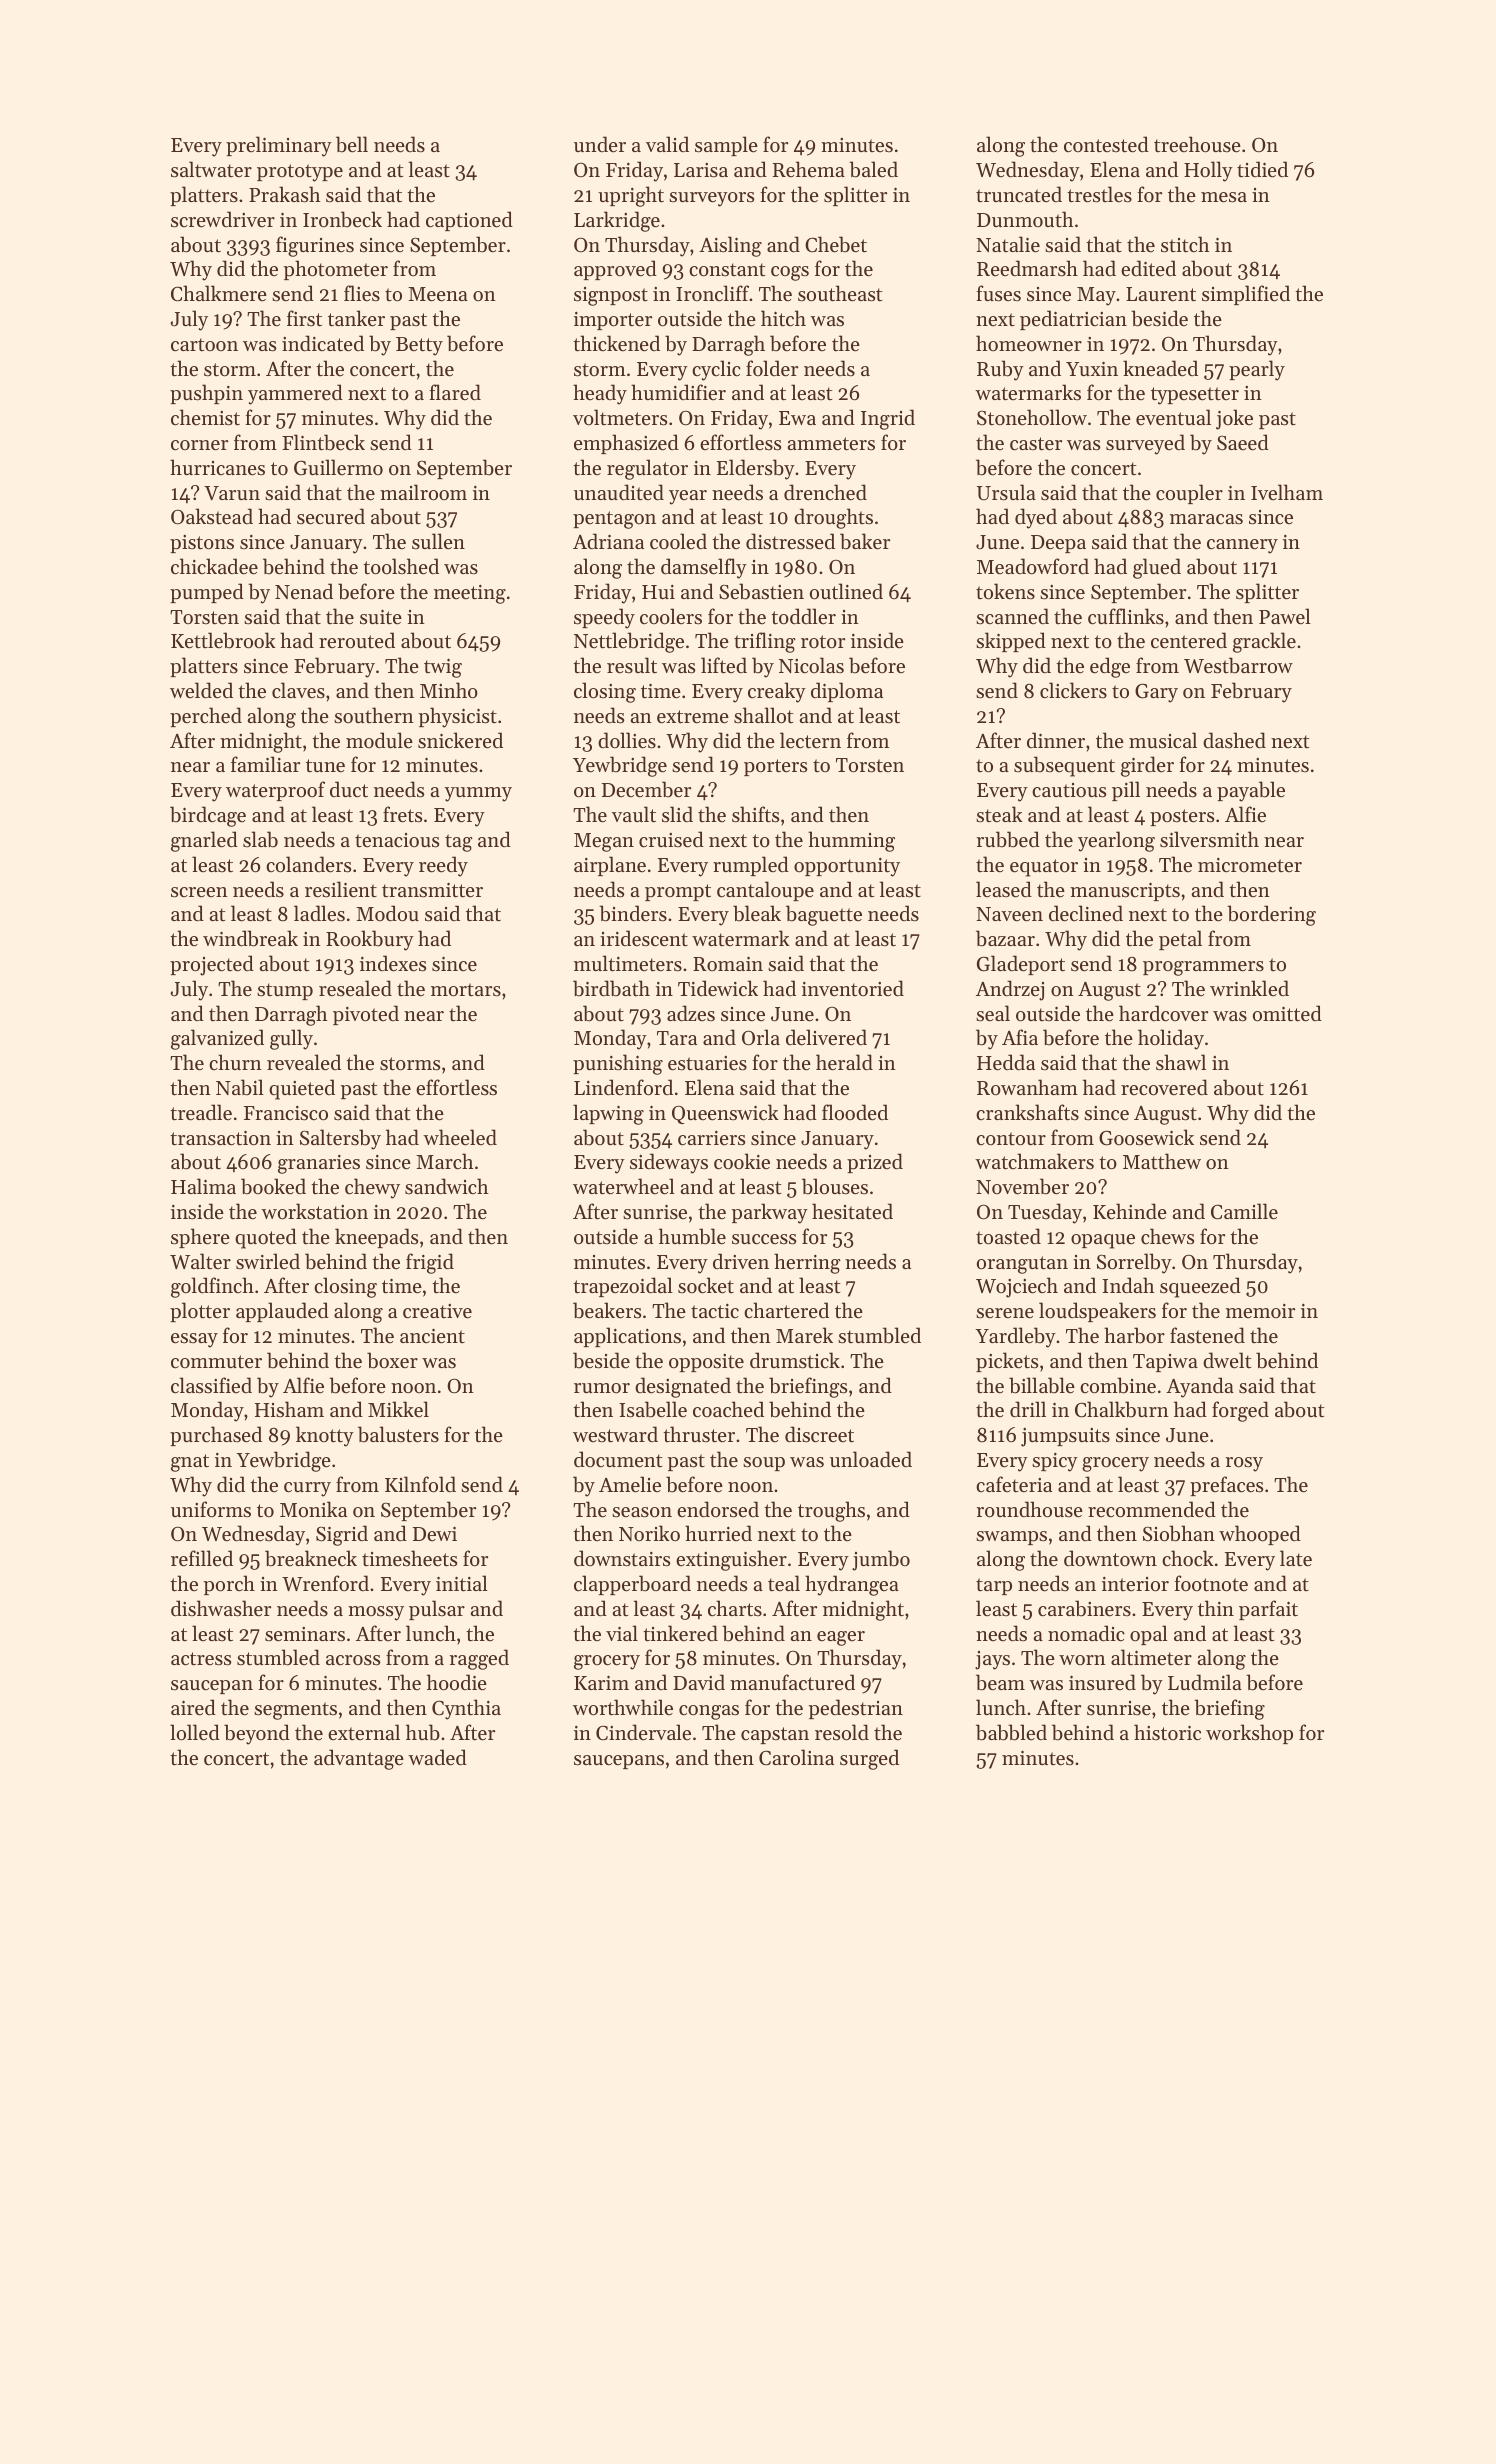  Describe the element at coordinates (796, 1757) in the page. I see `Carolina` at that location.
